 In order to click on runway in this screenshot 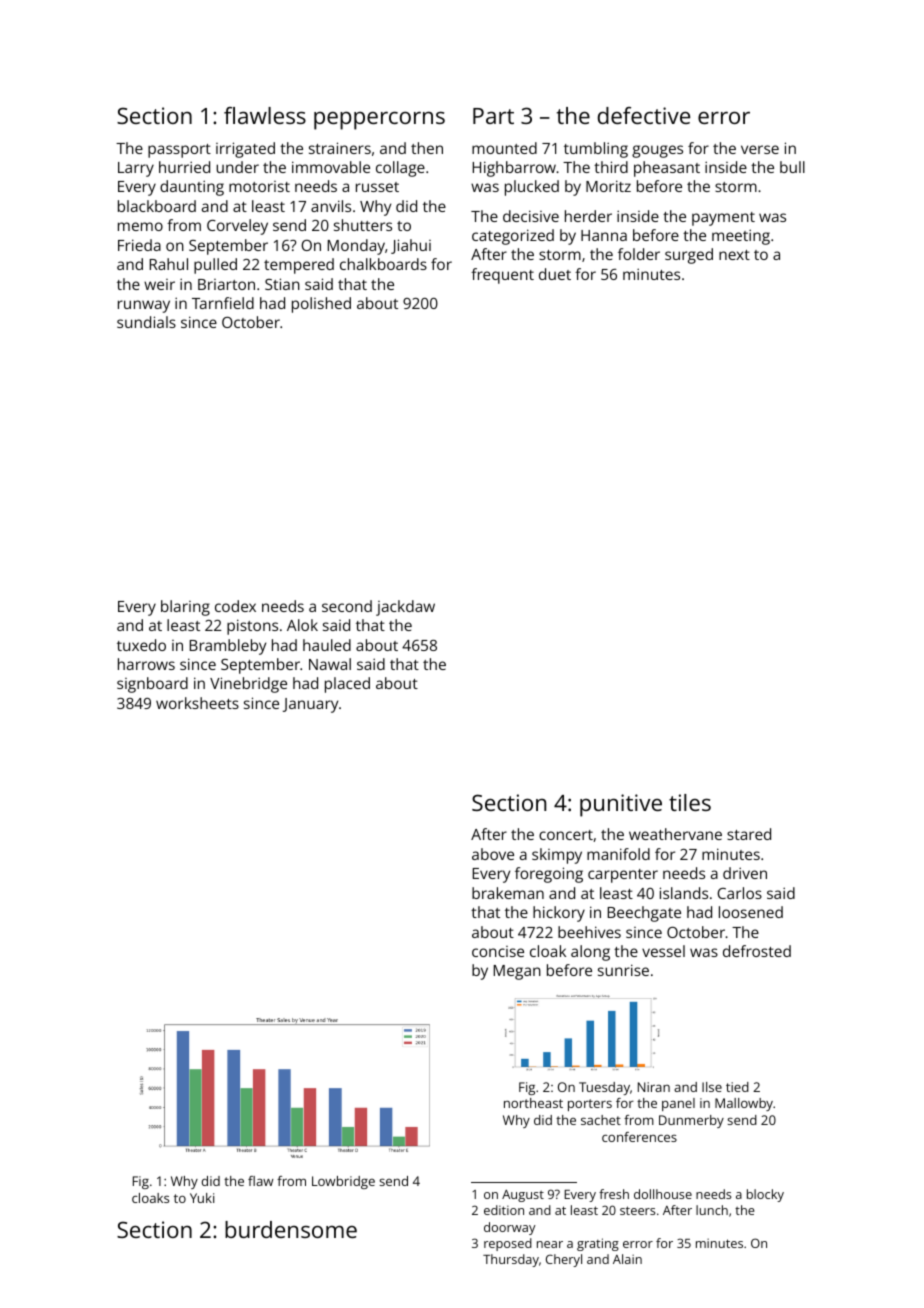, I will do `click(144, 306)`.
